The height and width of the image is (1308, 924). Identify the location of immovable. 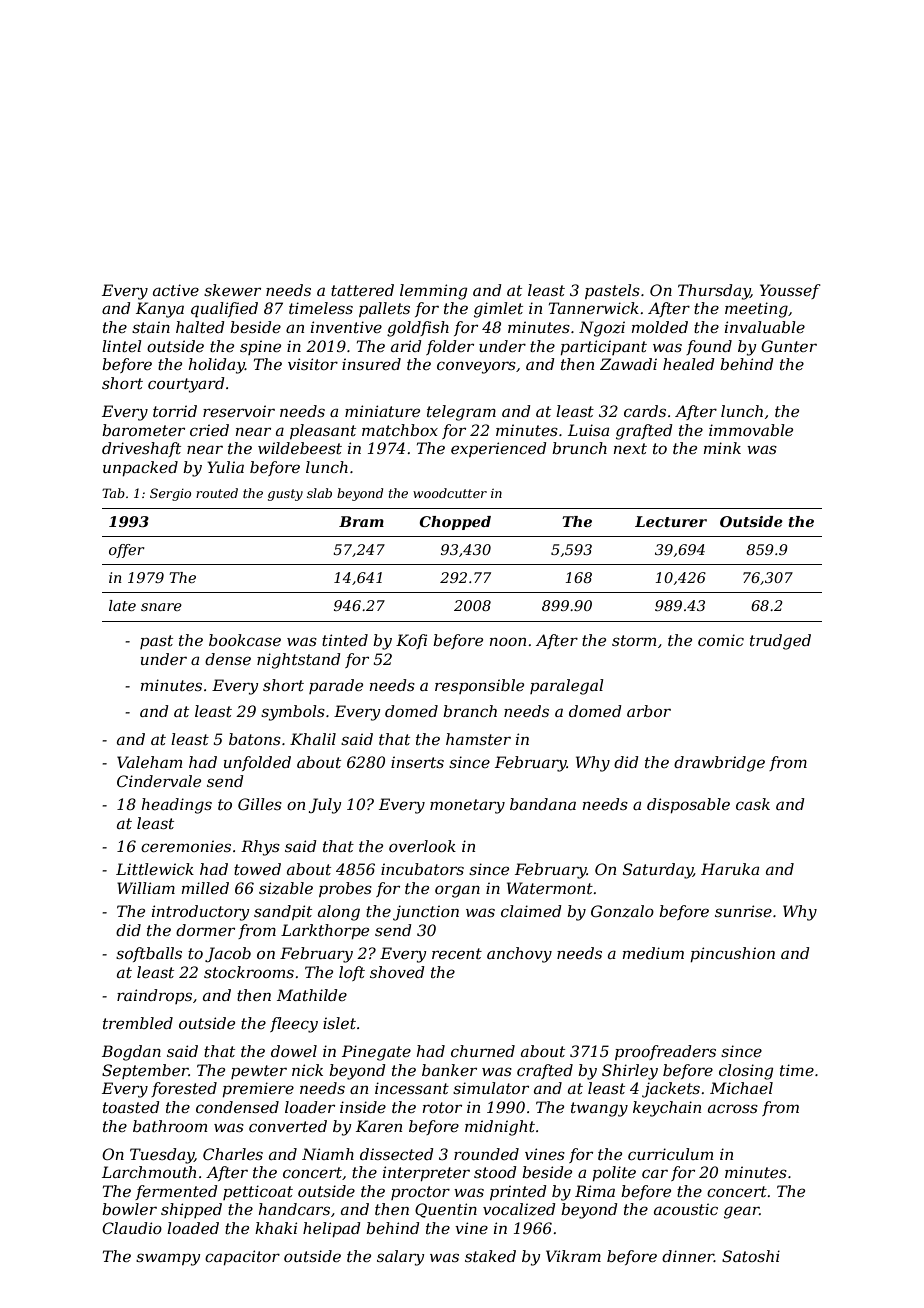
(751, 430).
